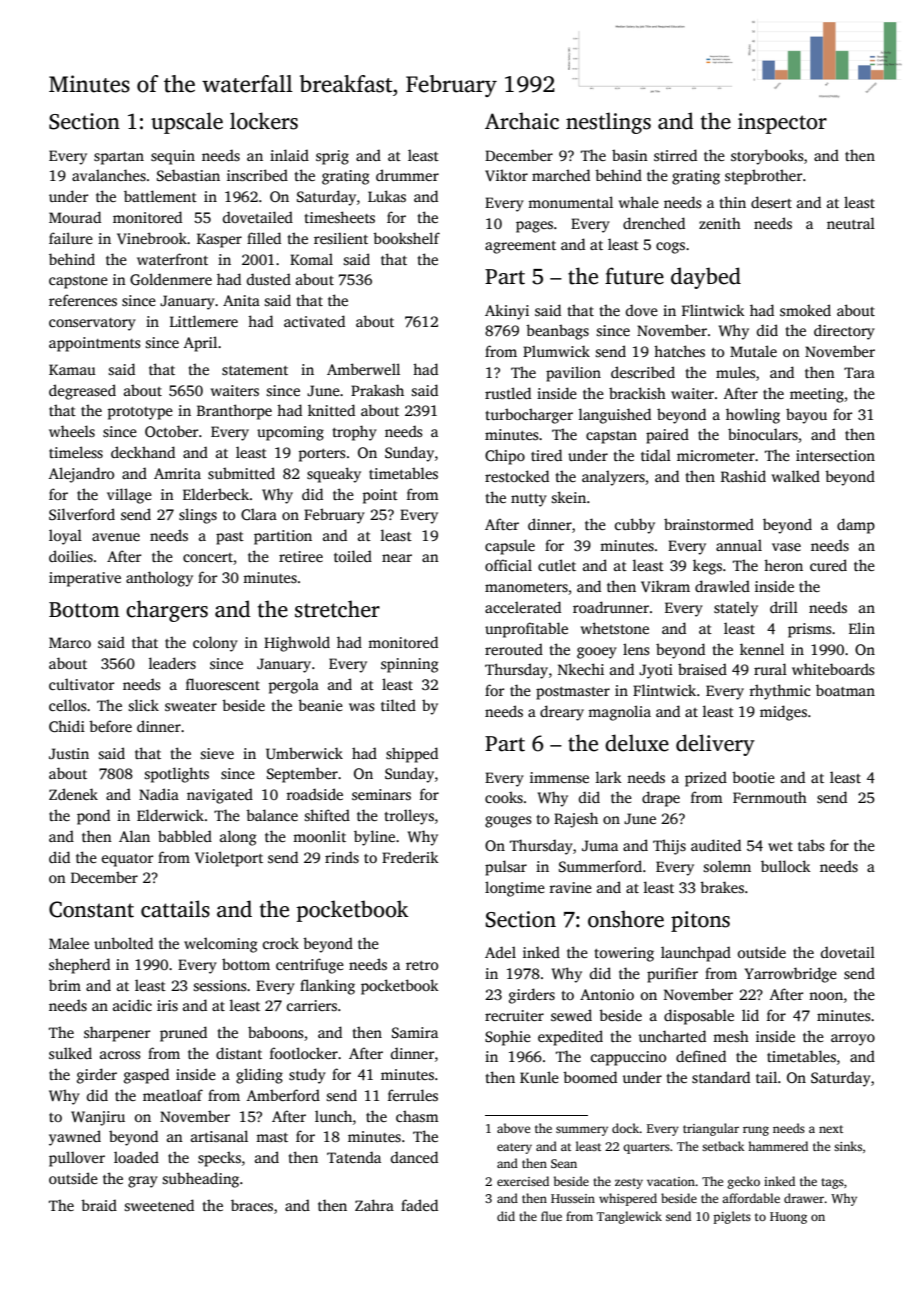  What do you see at coordinates (522, 121) in the image?
I see `Archaic` at bounding box center [522, 121].
